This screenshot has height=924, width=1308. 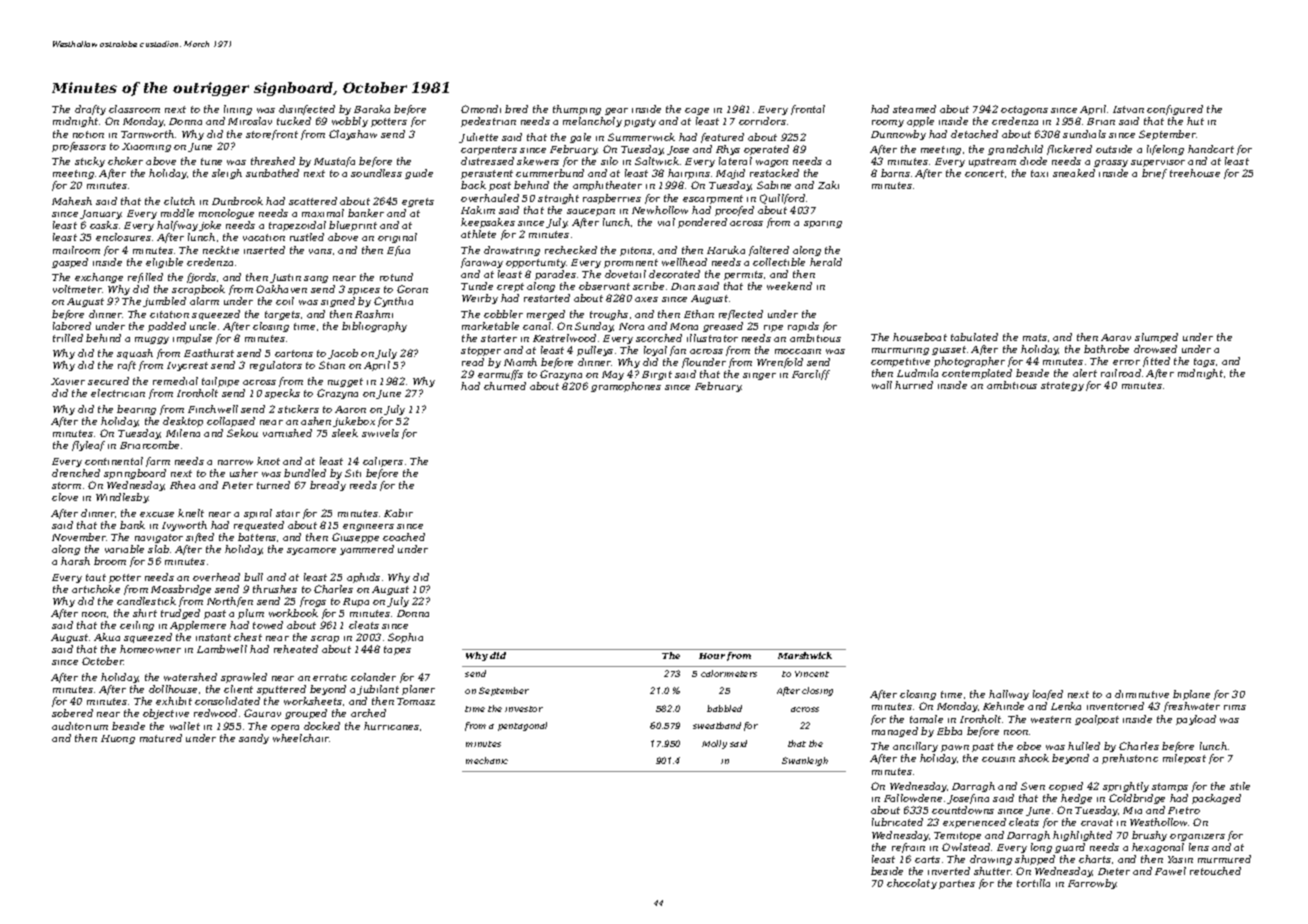 I want to click on scattered, so click(x=313, y=201).
